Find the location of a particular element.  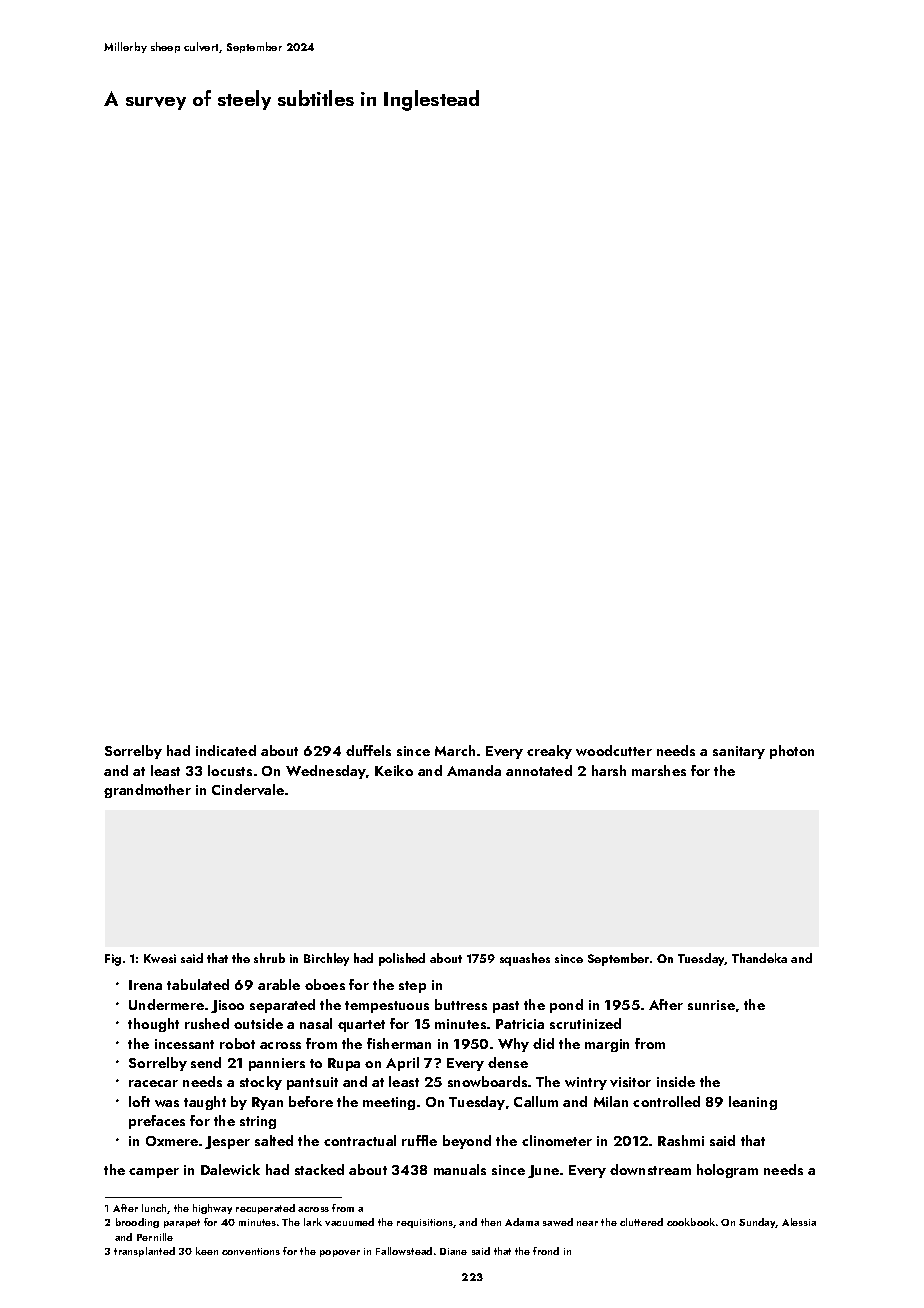

Ryan is located at coordinates (267, 1103).
